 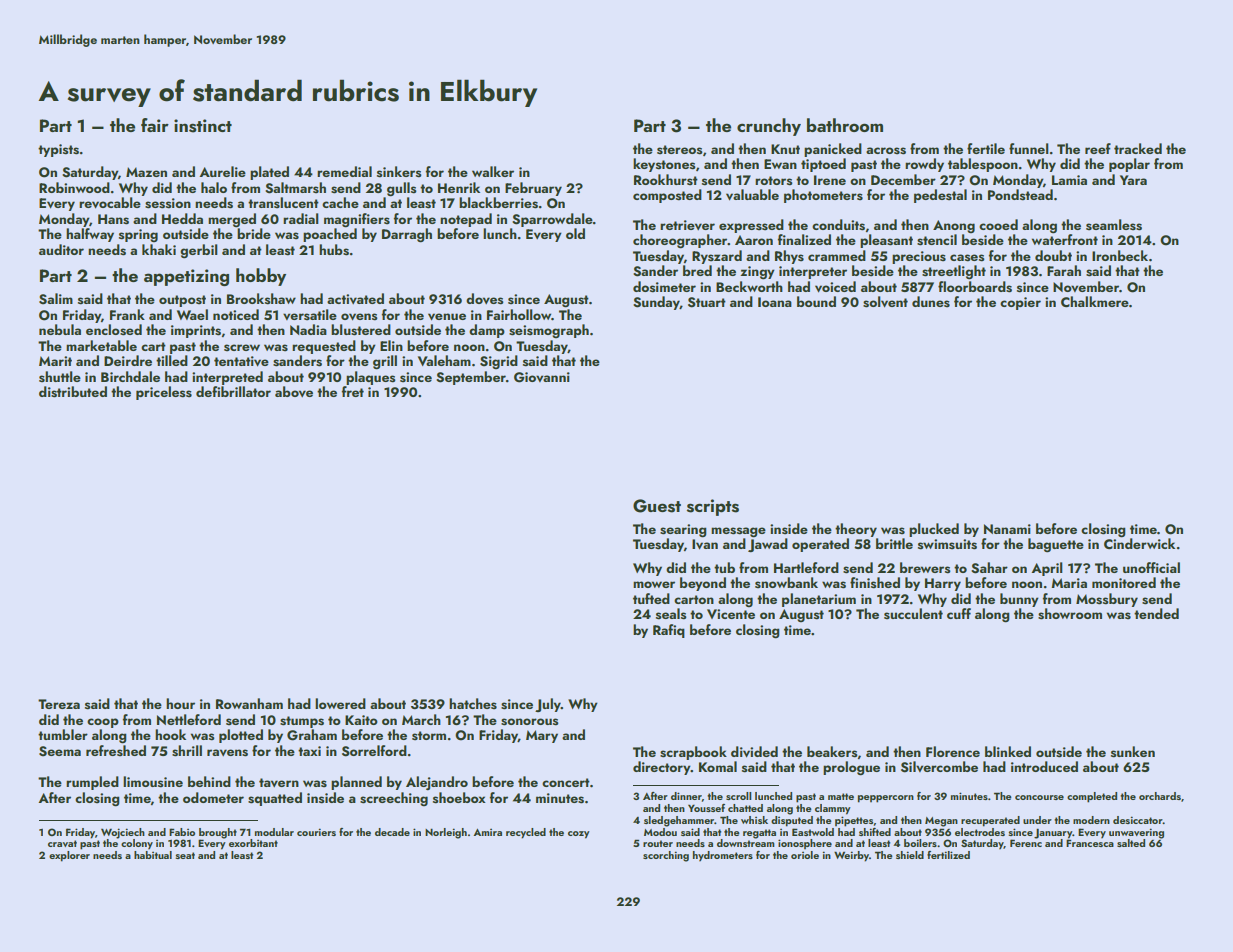 I want to click on versatile, so click(x=310, y=315).
